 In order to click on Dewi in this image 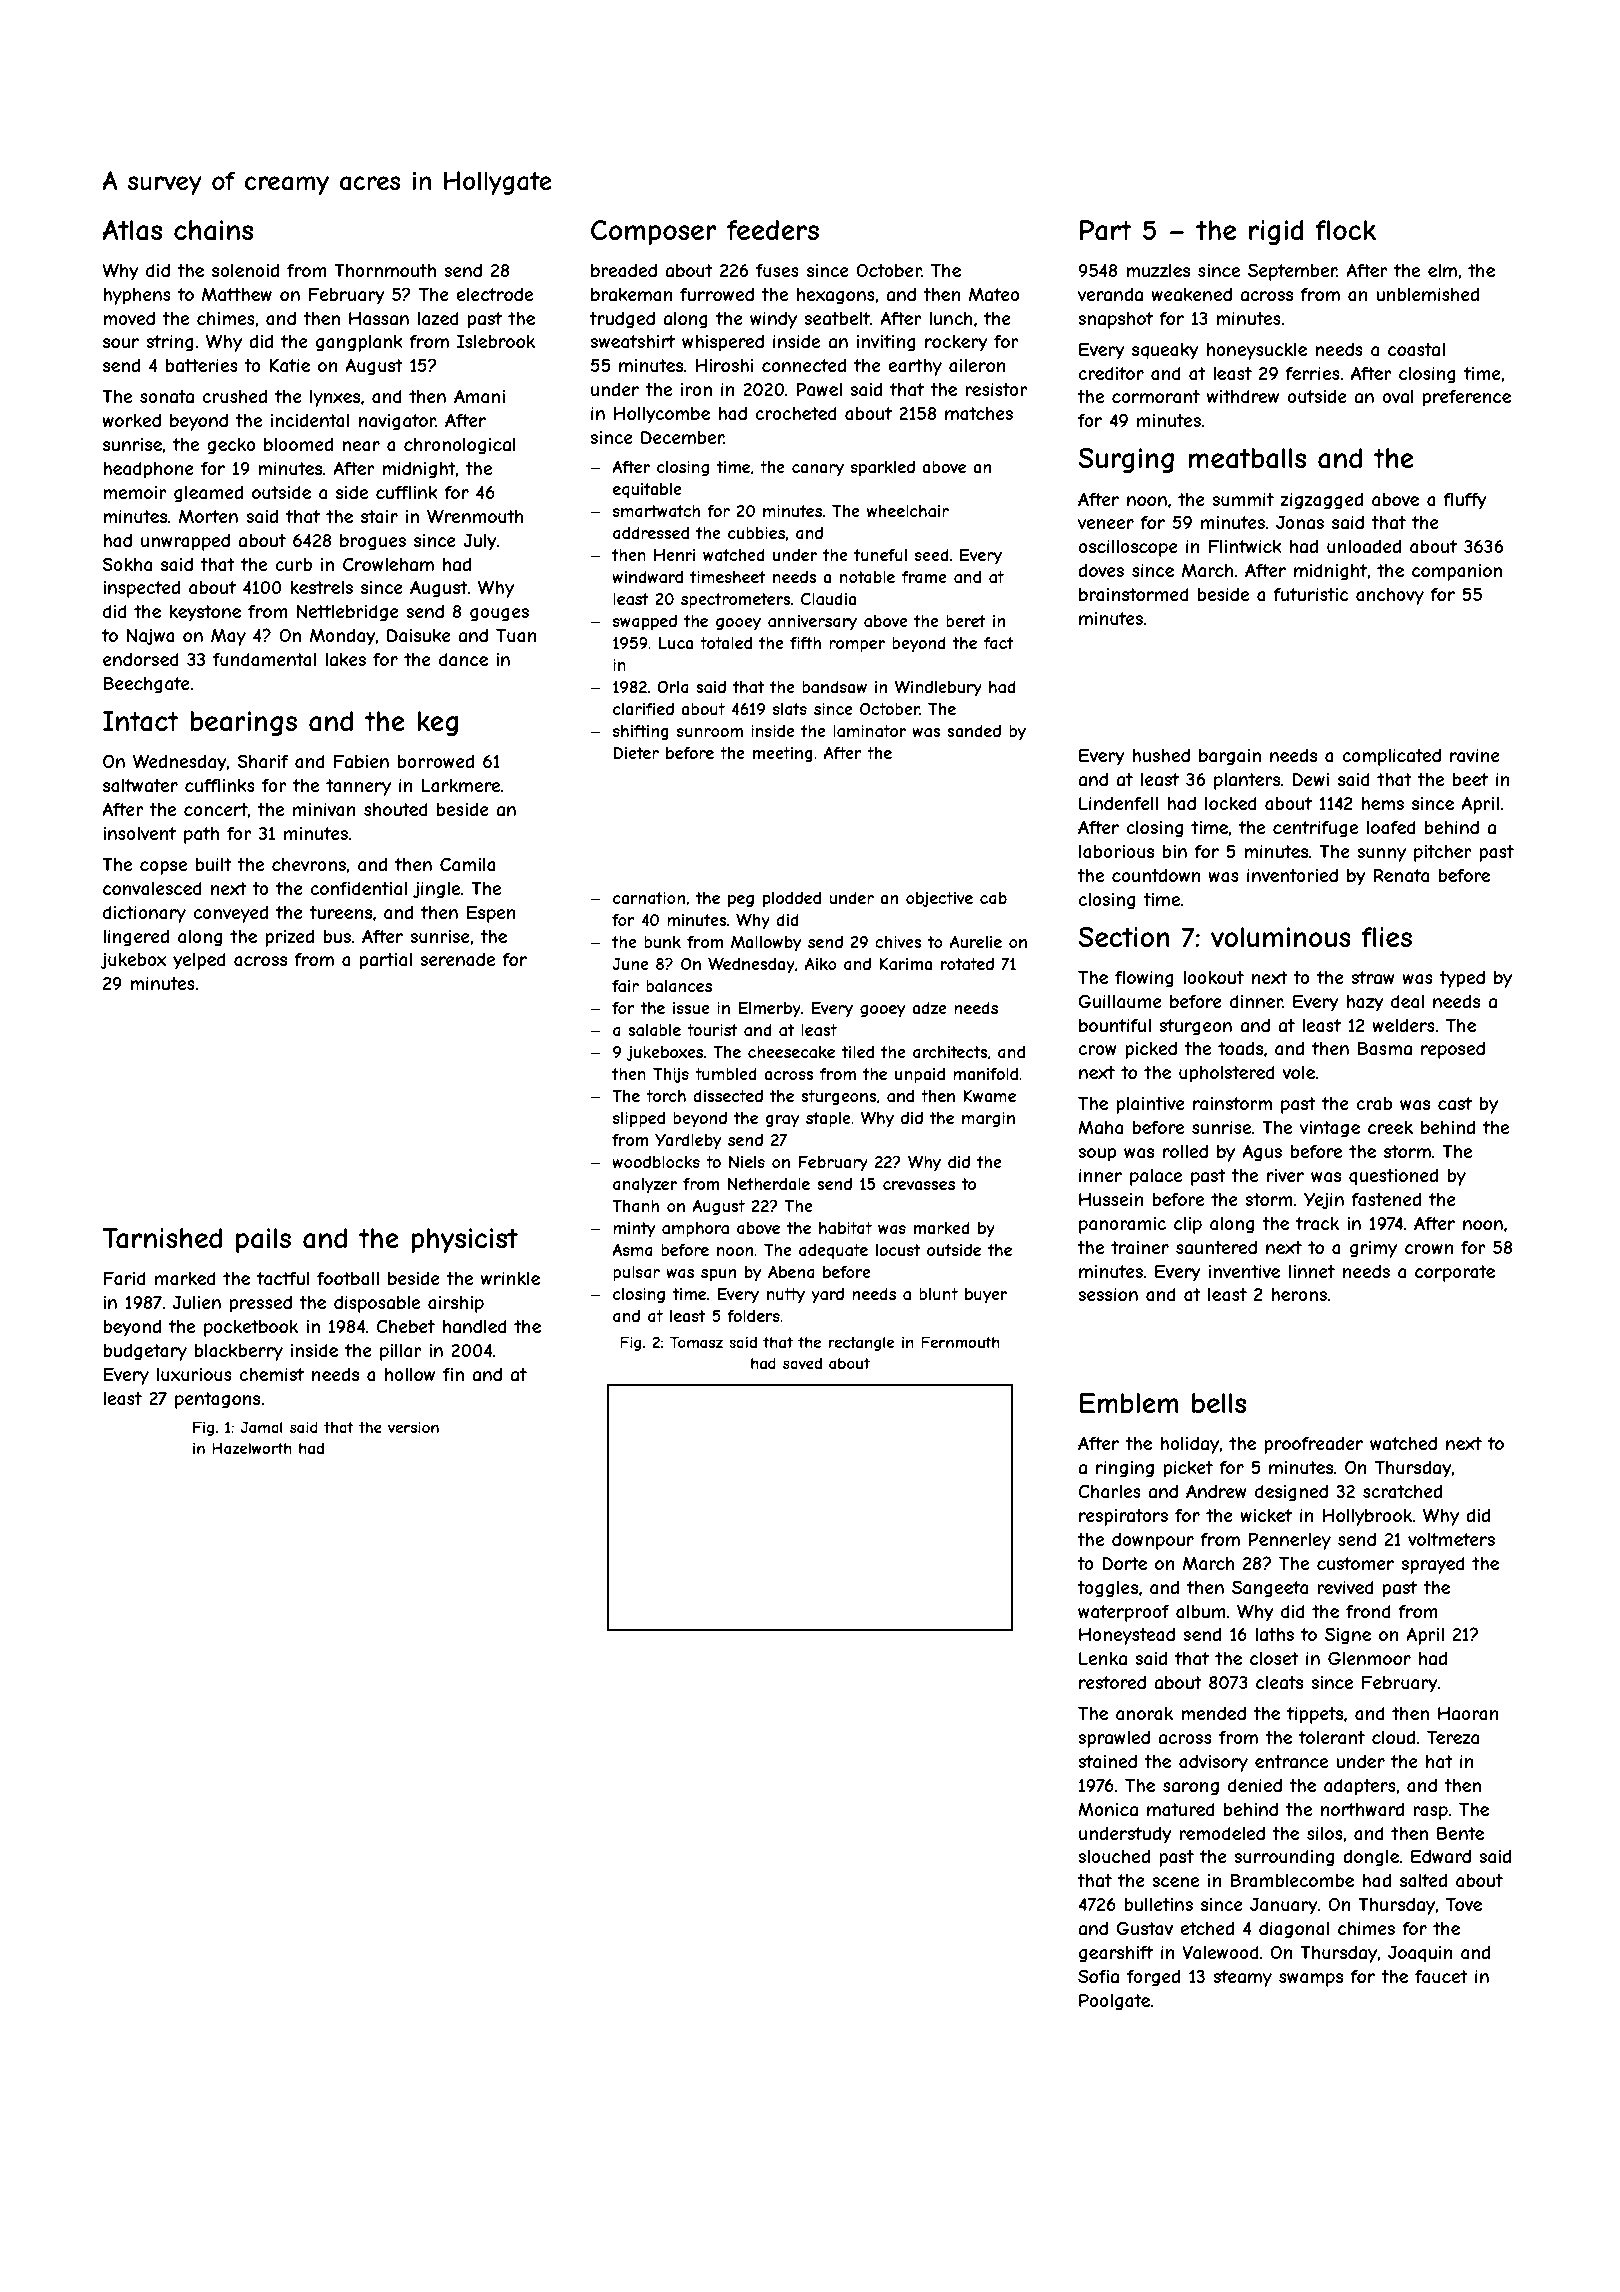, I will do `click(1310, 779)`.
